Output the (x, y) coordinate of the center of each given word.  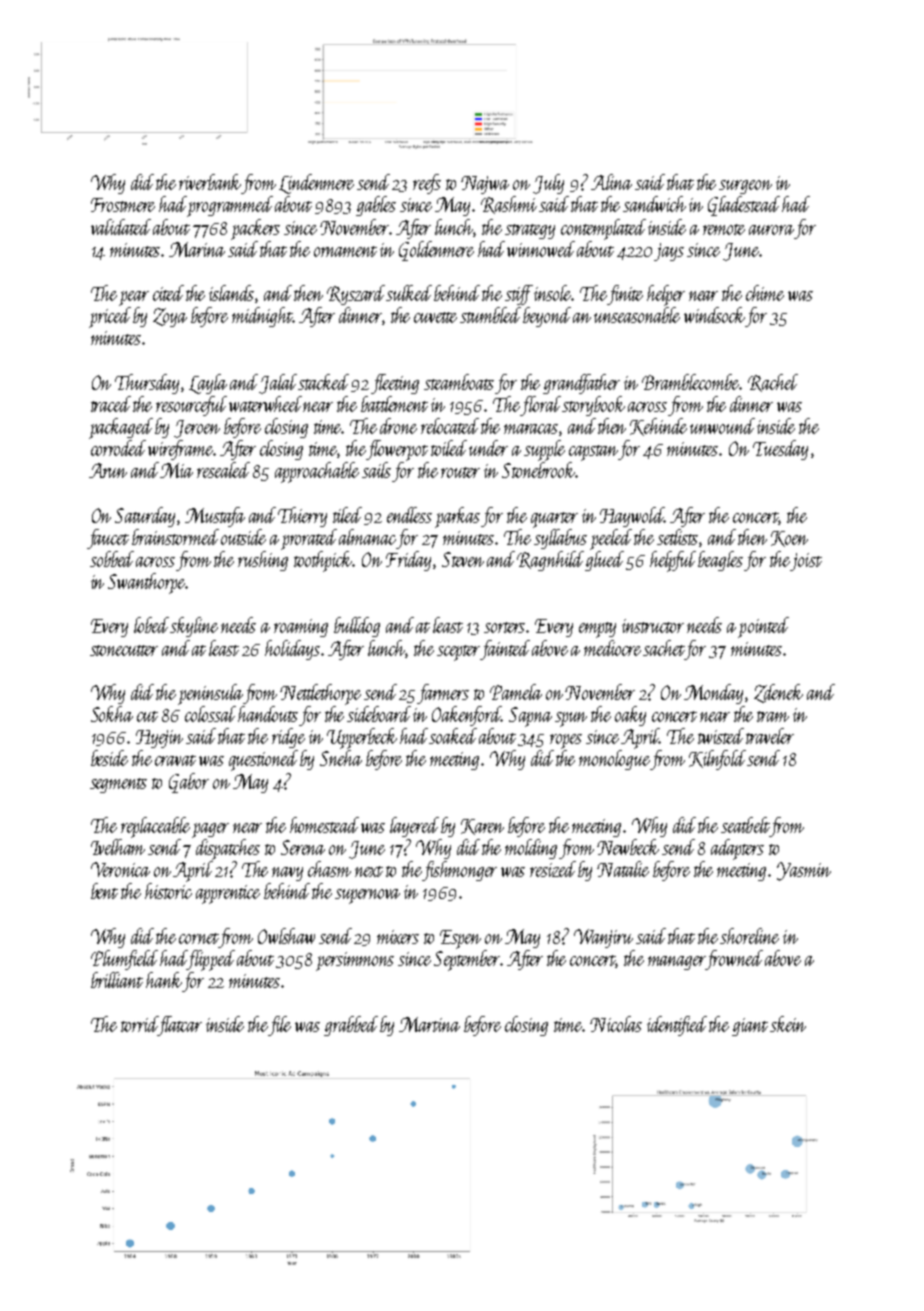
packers (255, 229)
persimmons (355, 961)
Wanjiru (603, 938)
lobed (151, 625)
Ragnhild (551, 561)
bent (104, 891)
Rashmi (509, 205)
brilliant (117, 980)
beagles (721, 561)
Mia (177, 470)
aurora (771, 230)
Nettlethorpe (320, 694)
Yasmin (804, 871)
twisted (721, 736)
